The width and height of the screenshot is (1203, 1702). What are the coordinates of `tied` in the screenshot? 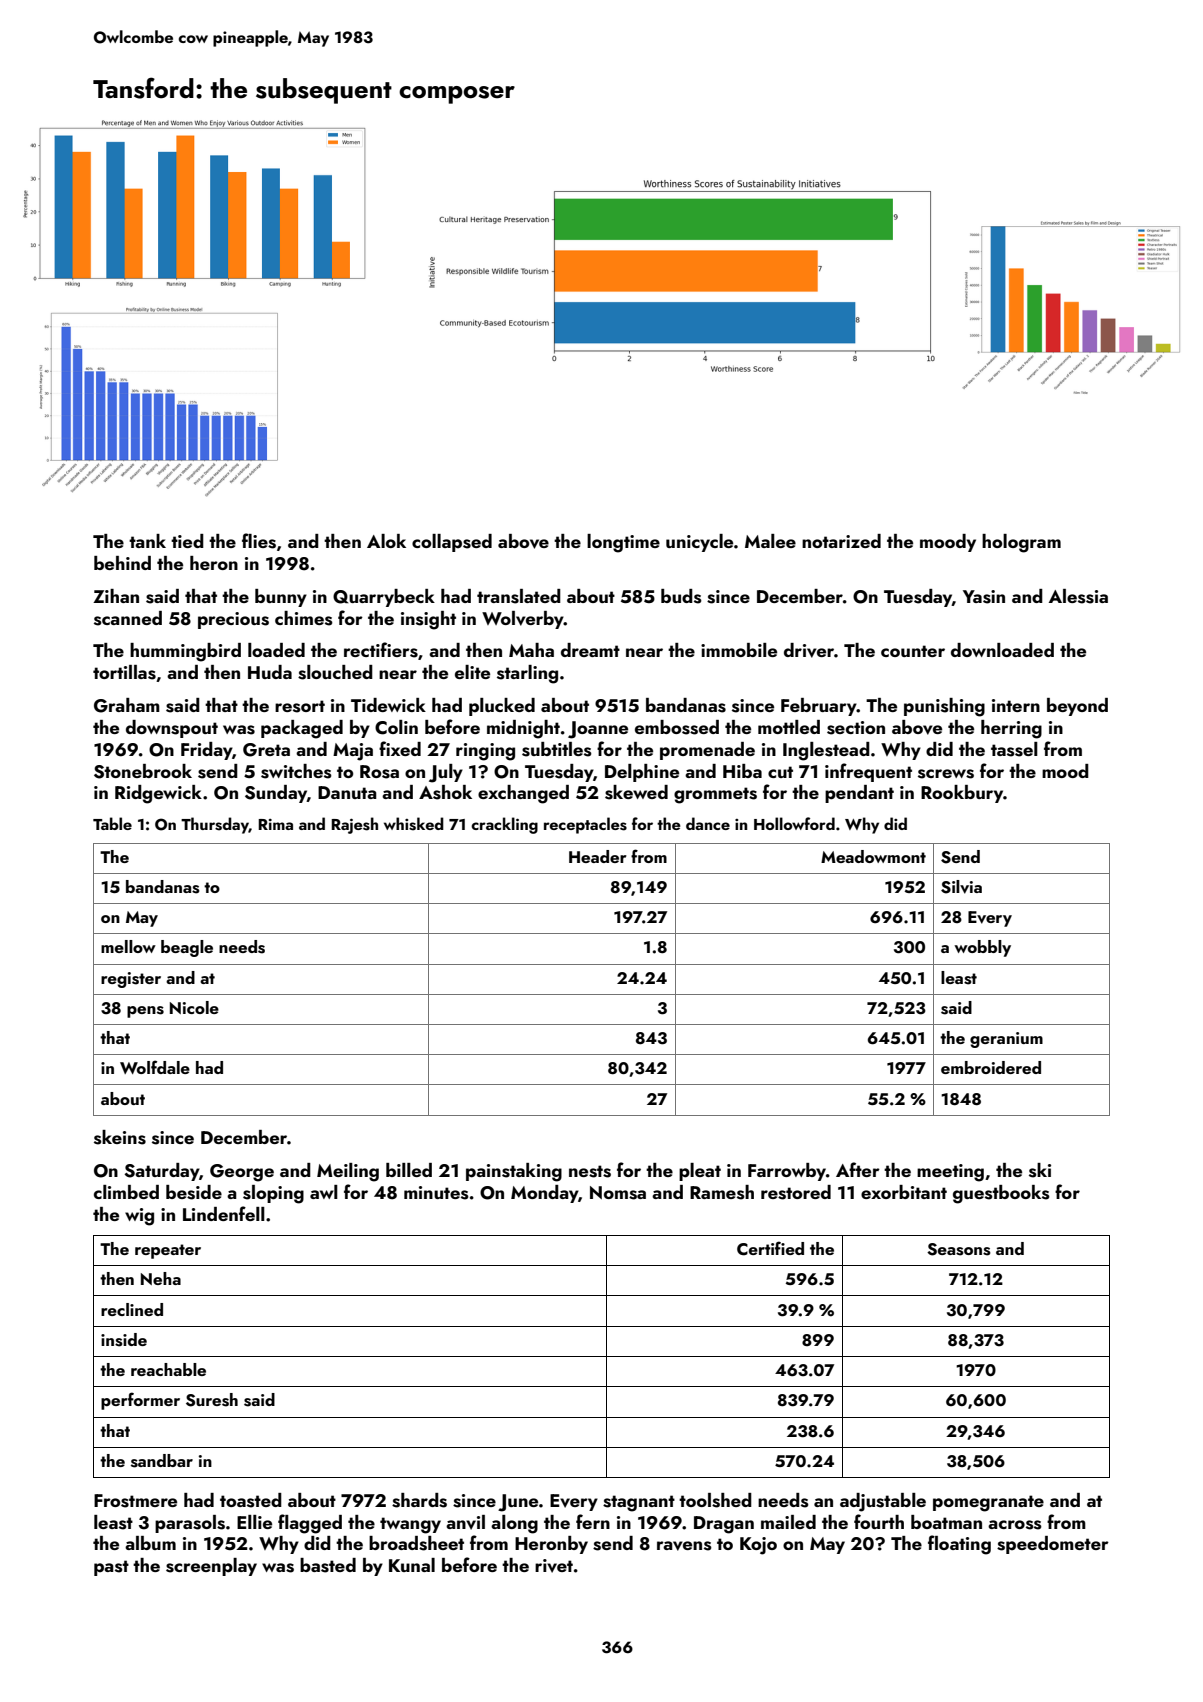 It's located at (187, 541).
